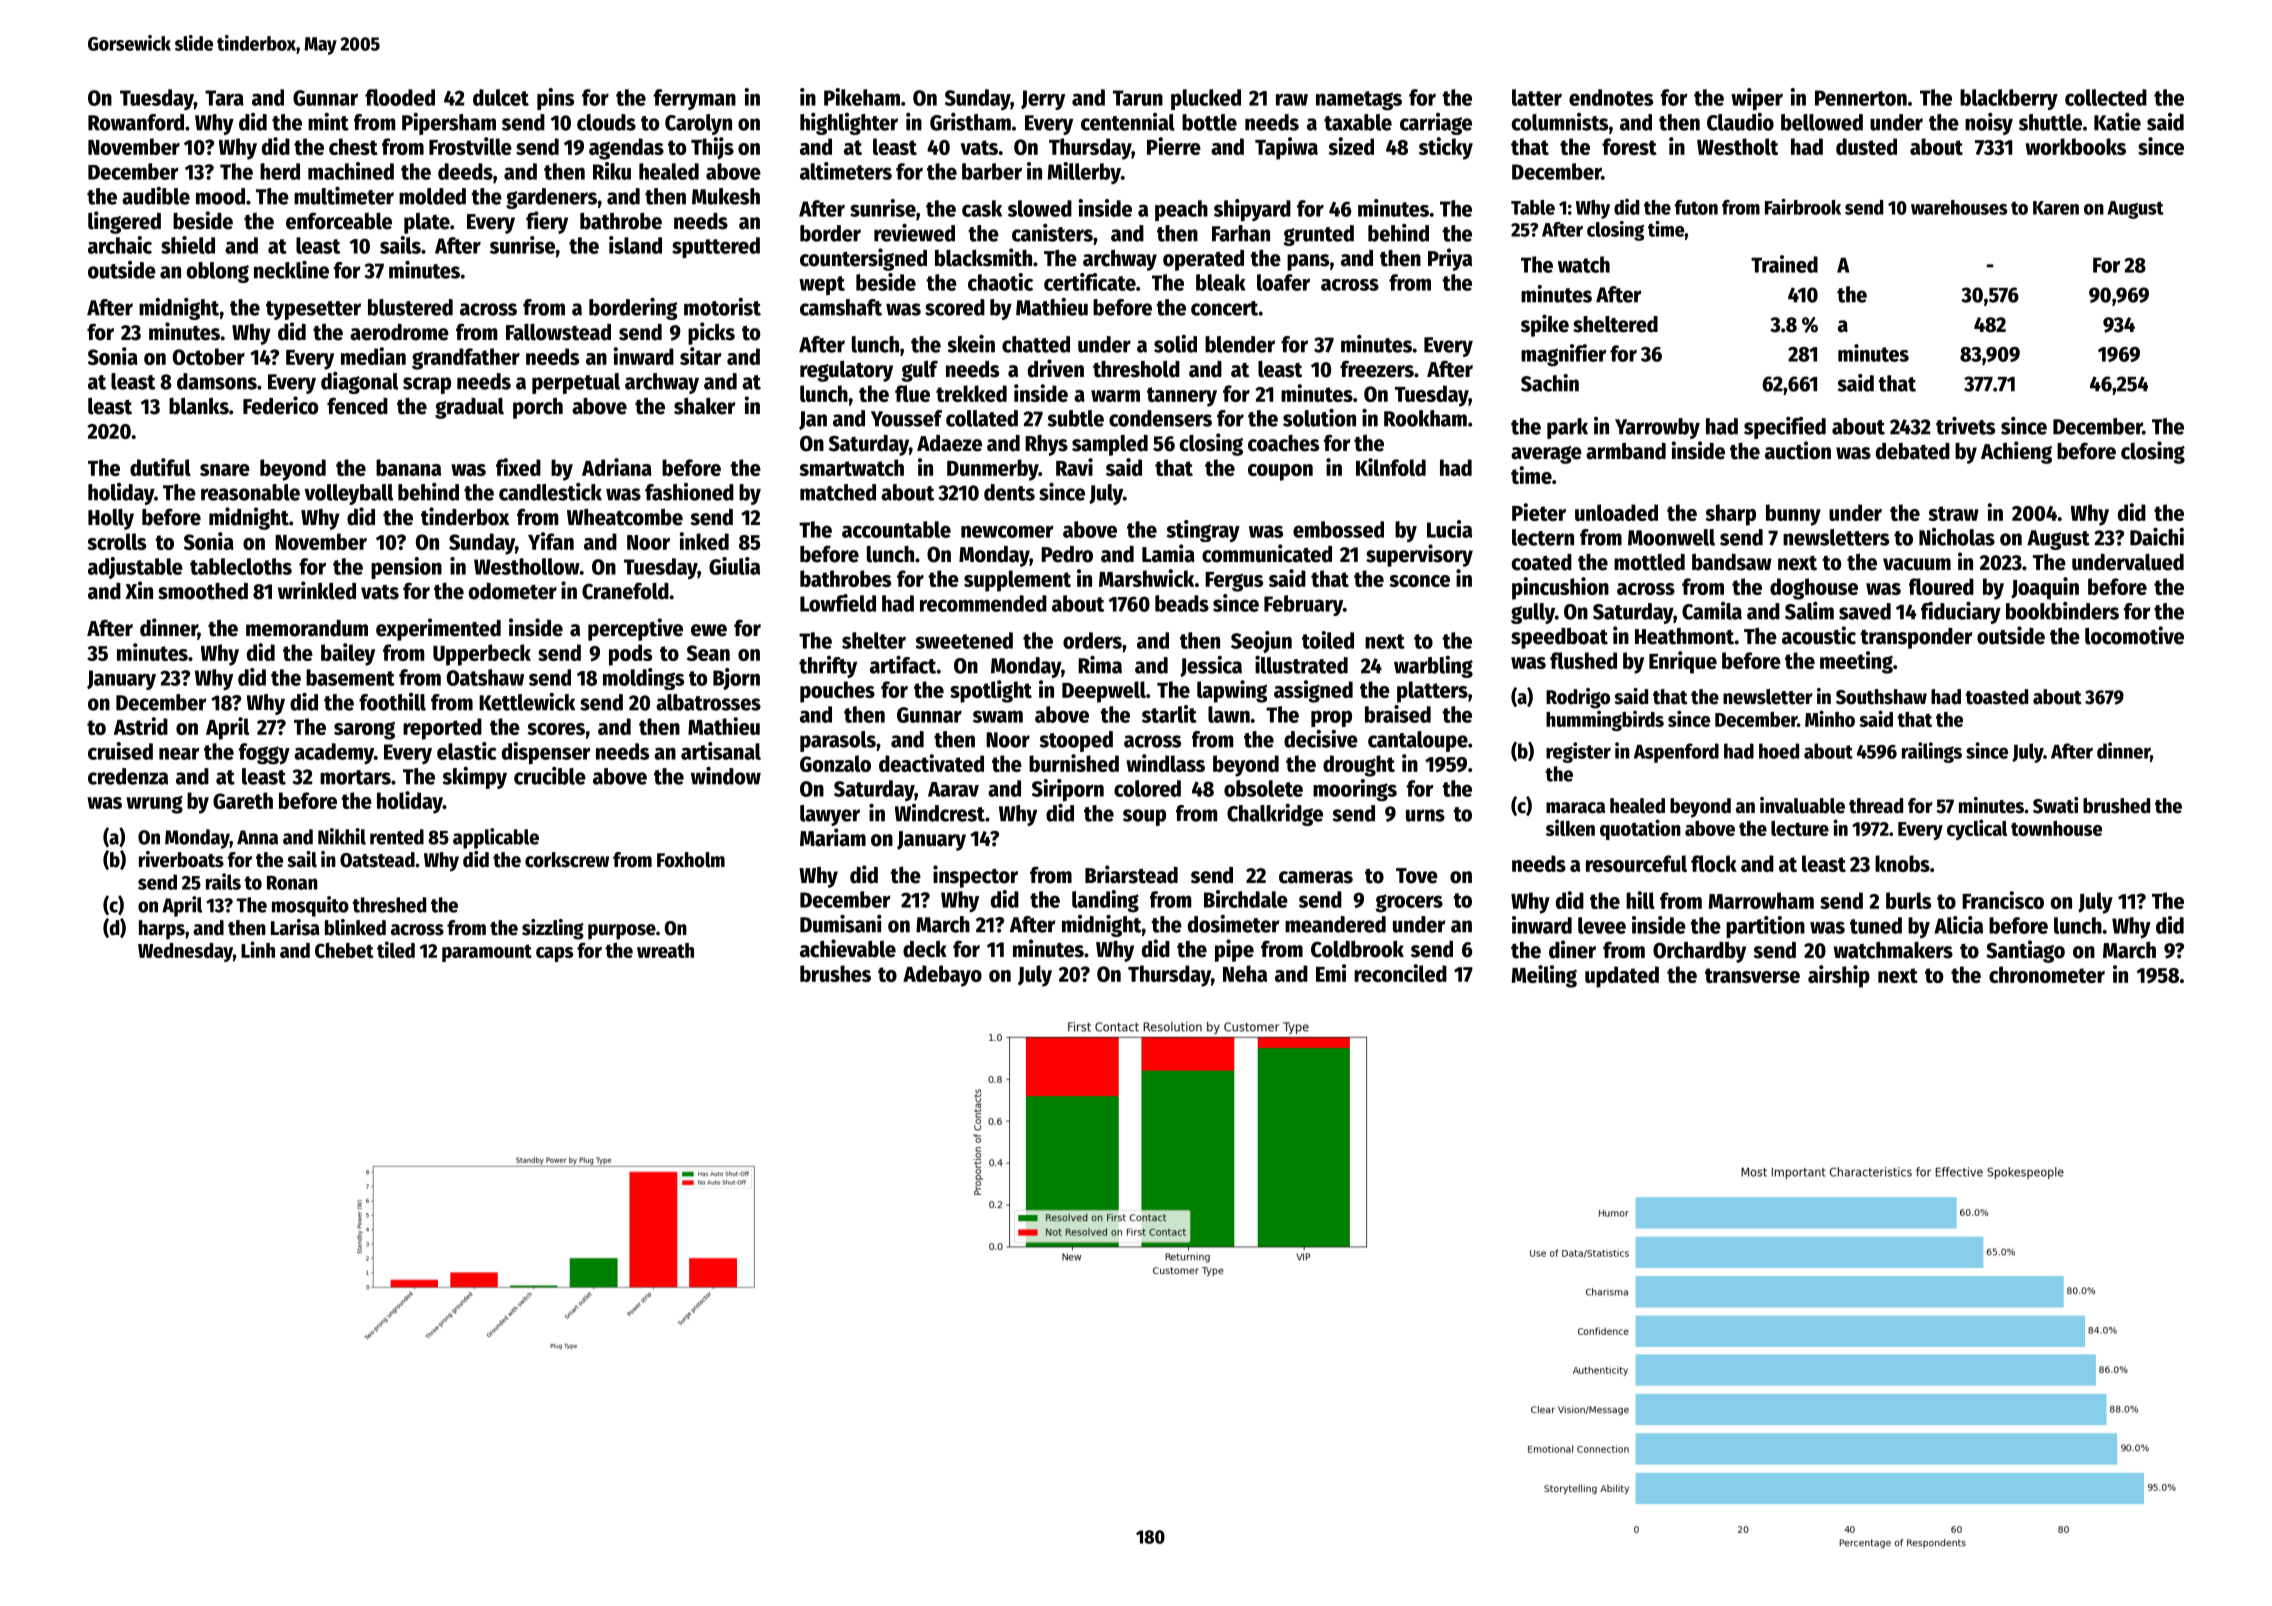  I want to click on trivets, so click(1965, 425).
